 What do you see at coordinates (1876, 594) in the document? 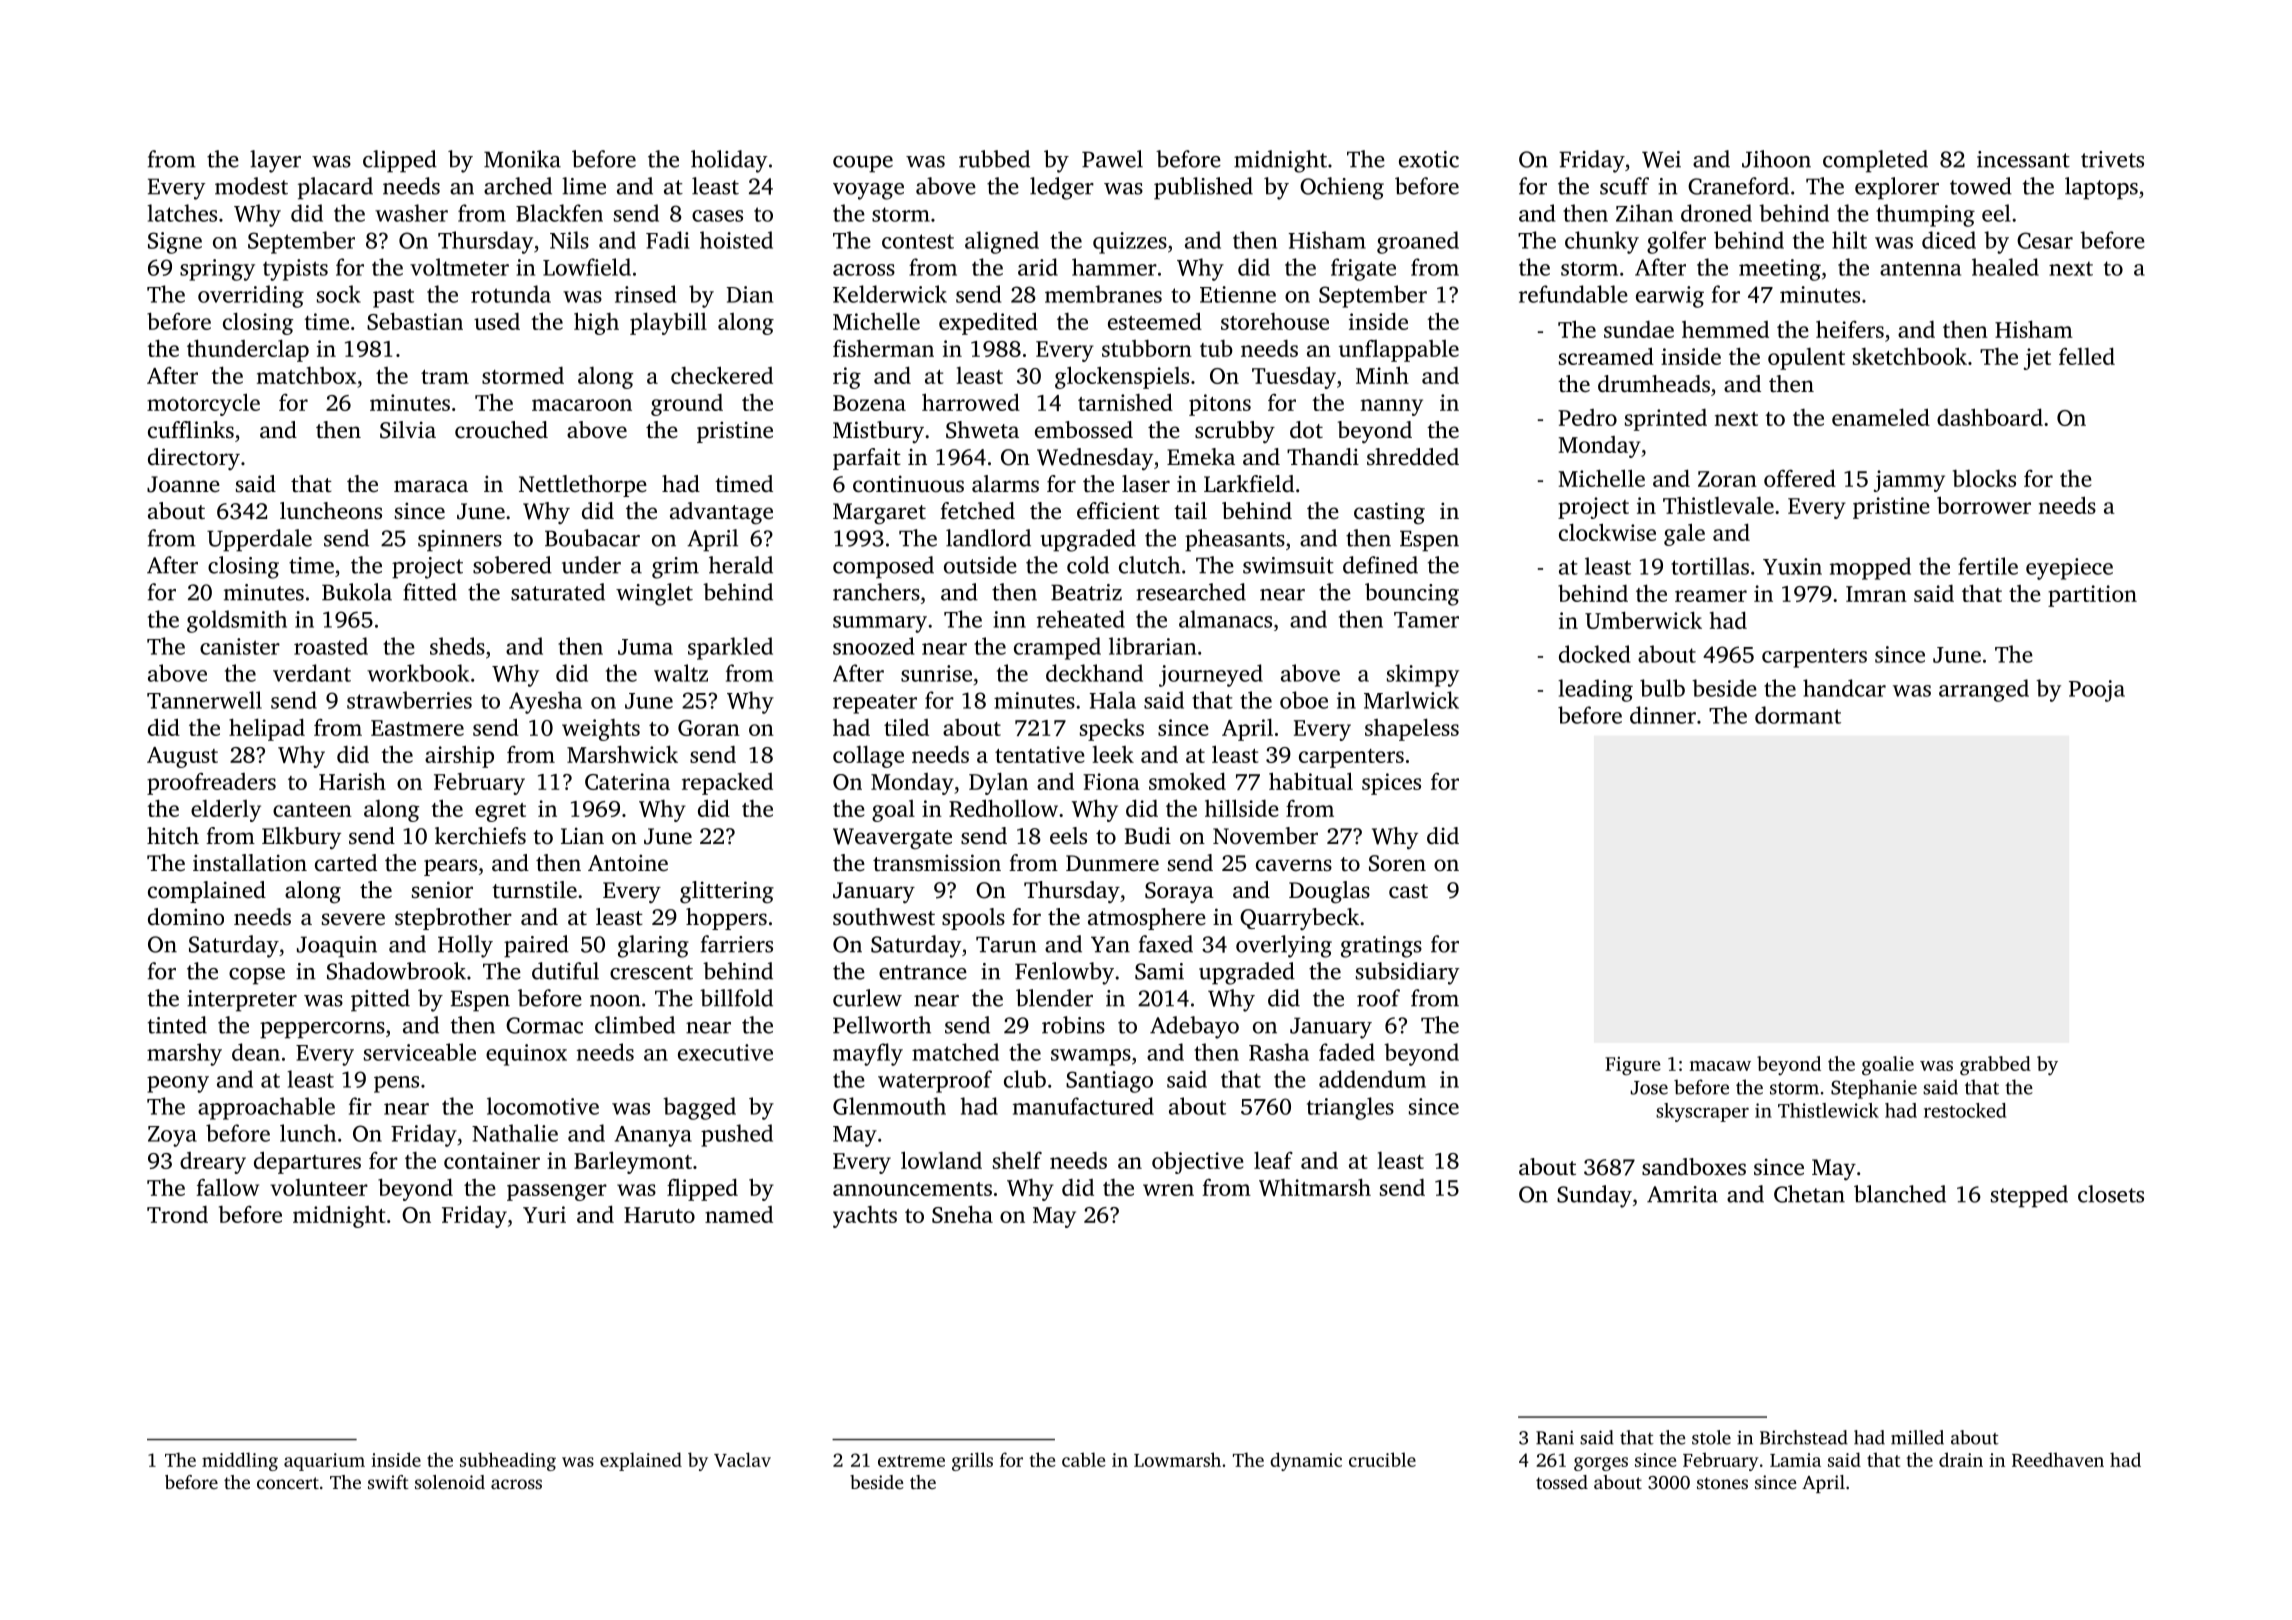
I see `Imran` at bounding box center [1876, 594].
